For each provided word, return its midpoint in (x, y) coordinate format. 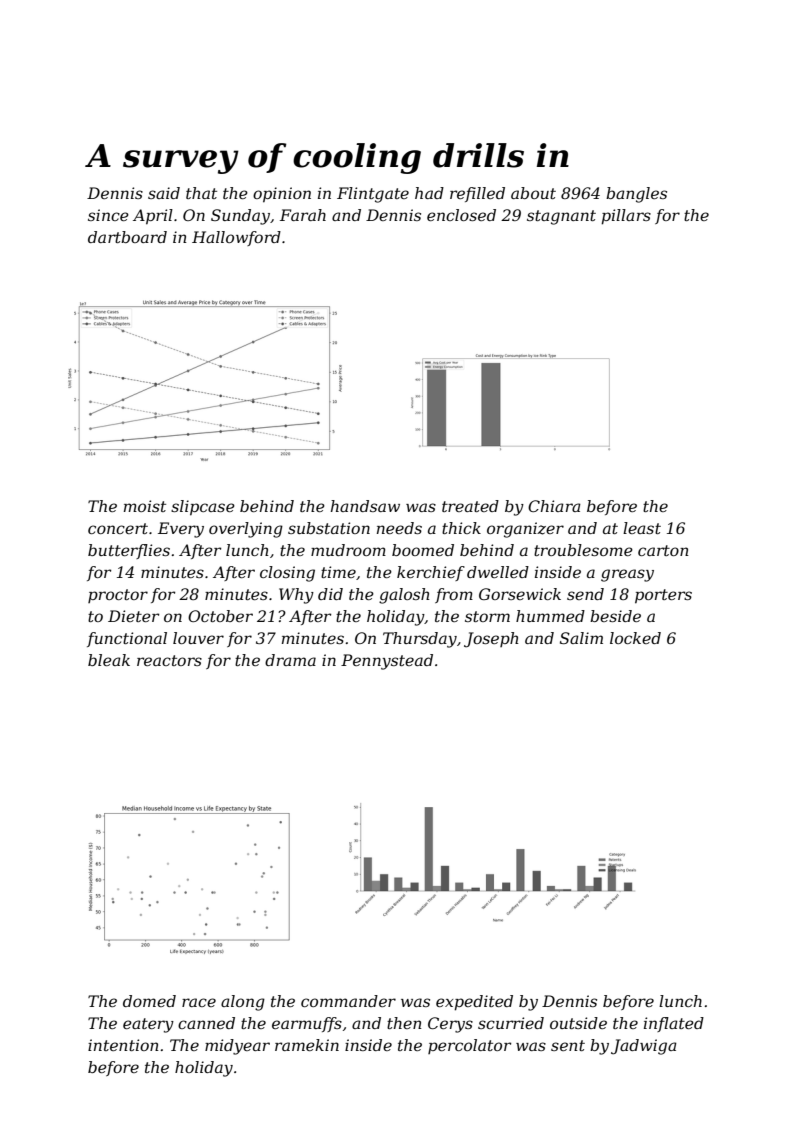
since (108, 215)
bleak (109, 660)
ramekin (307, 1045)
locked (635, 638)
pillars (626, 217)
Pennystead (387, 662)
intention (123, 1045)
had (429, 193)
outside (578, 1023)
